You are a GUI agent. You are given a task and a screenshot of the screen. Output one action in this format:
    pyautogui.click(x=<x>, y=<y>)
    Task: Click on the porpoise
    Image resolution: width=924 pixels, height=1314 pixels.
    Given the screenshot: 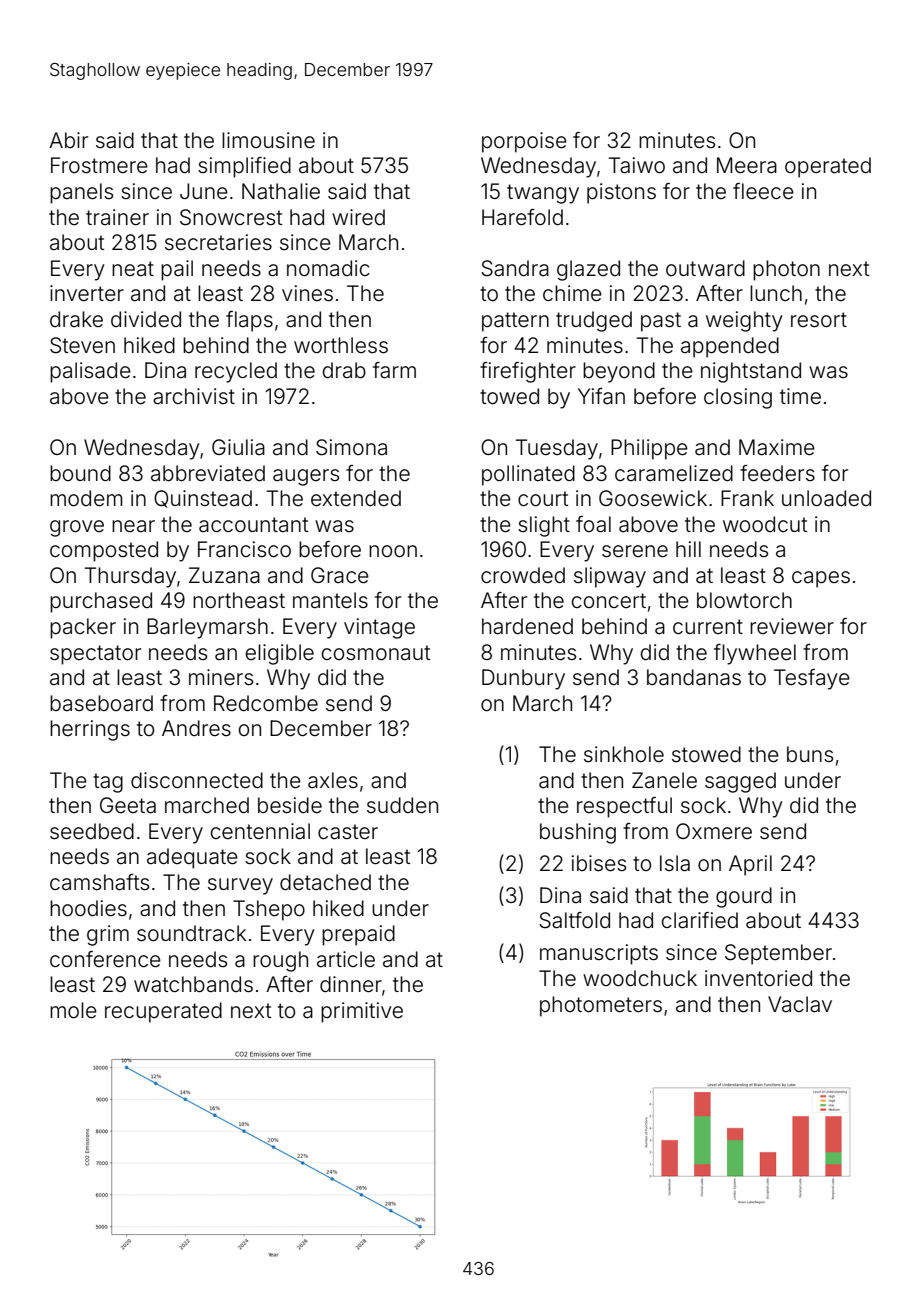 What is the action you would take?
    pyautogui.click(x=524, y=142)
